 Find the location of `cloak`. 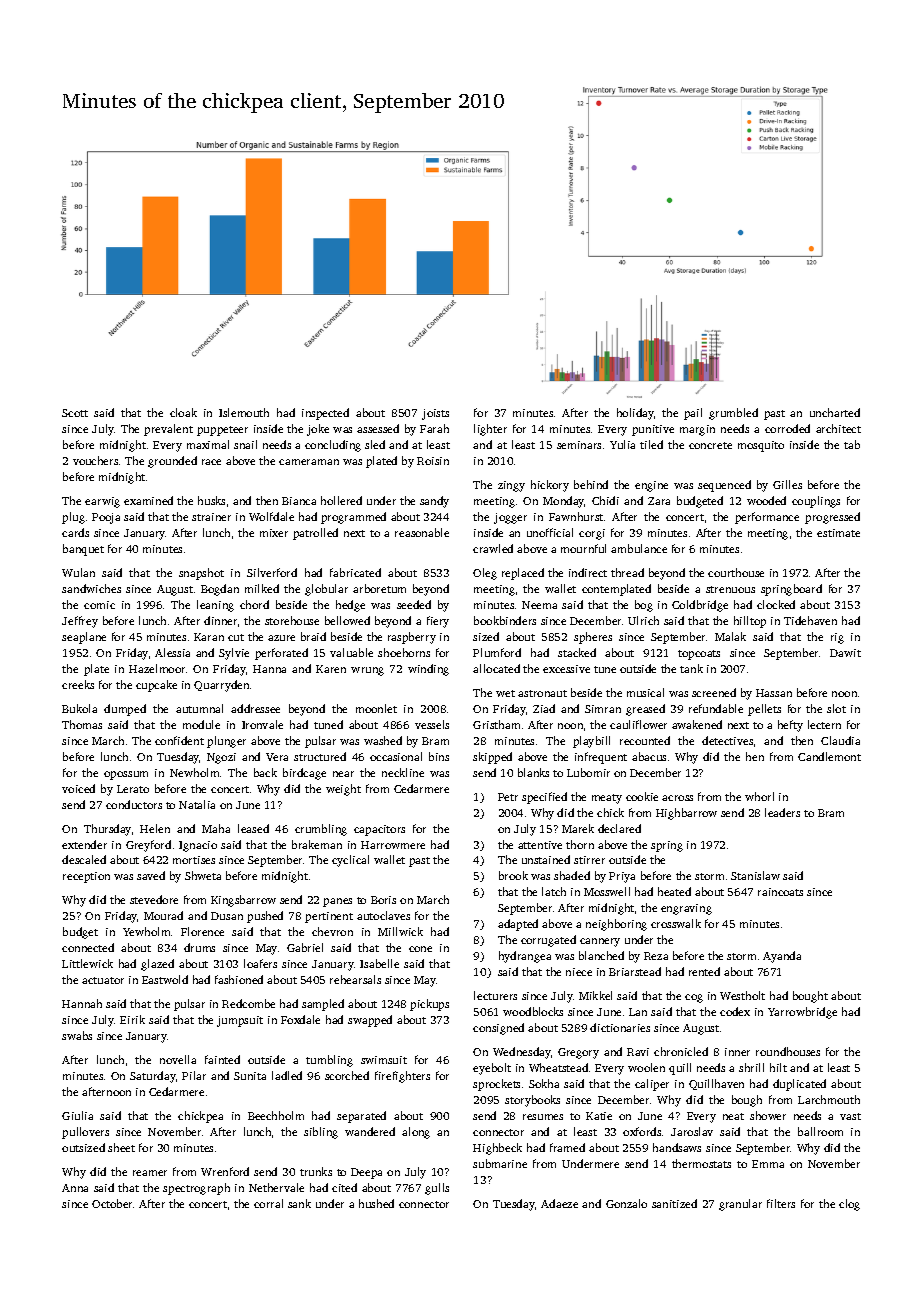

cloak is located at coordinates (183, 412).
